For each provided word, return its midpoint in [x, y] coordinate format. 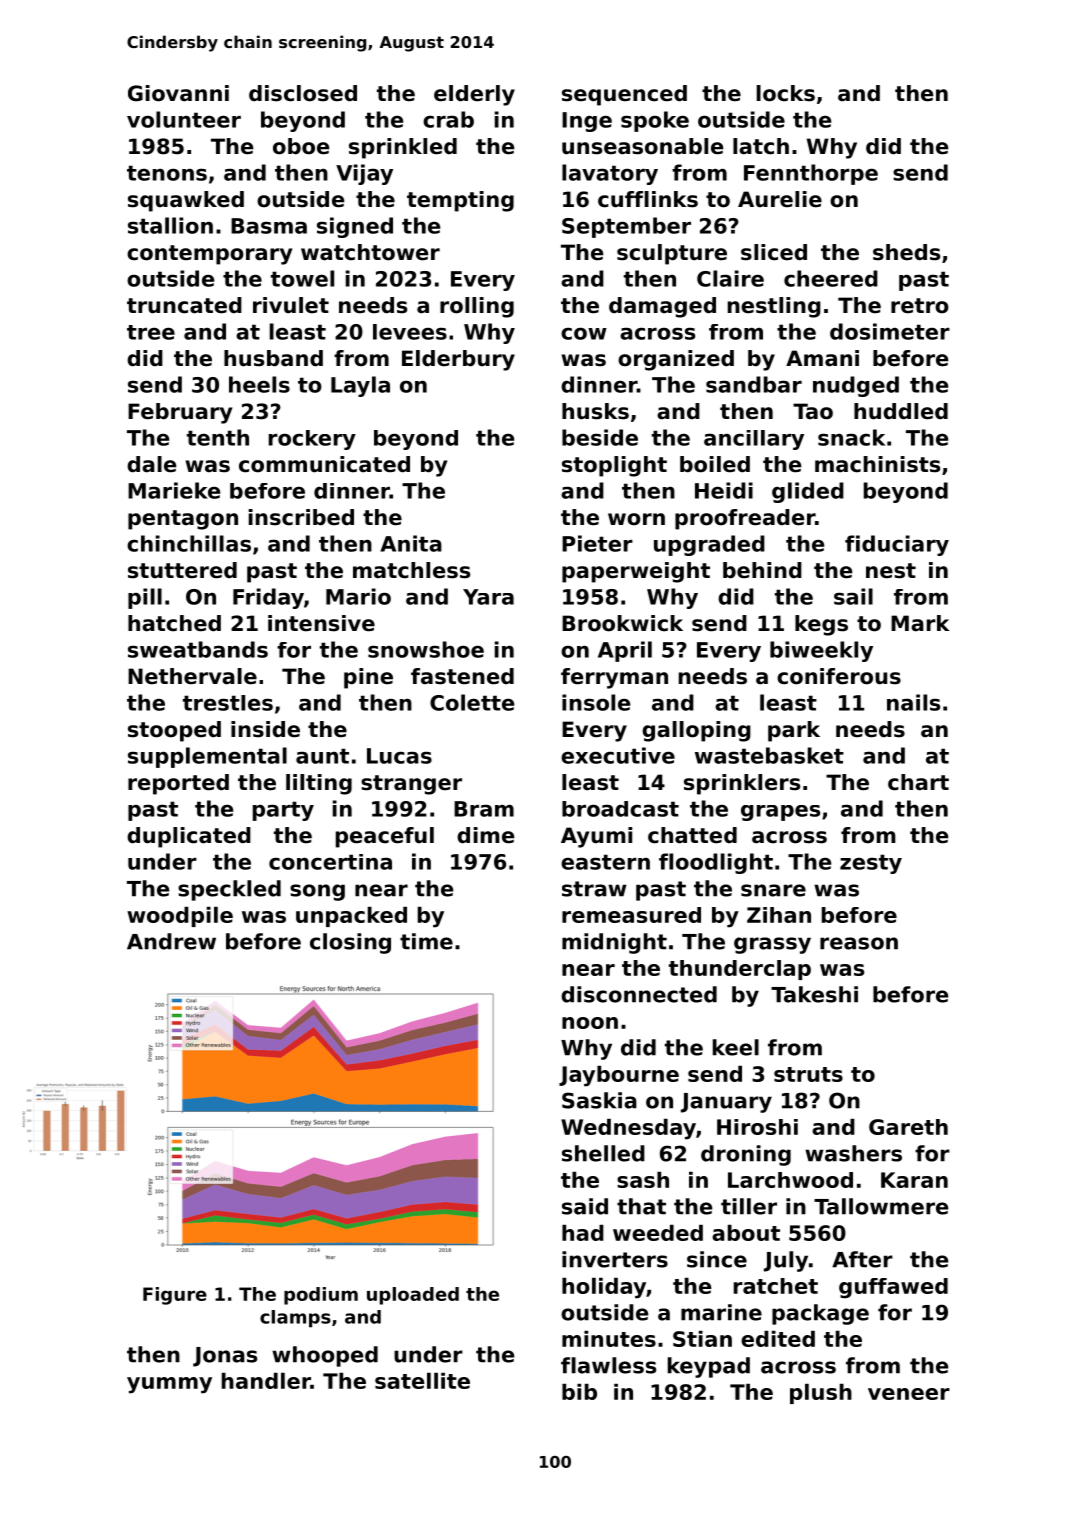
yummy [169, 1385]
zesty [871, 864]
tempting [460, 201]
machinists [877, 464]
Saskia [599, 1100]
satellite [422, 1381]
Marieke [174, 490]
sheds [906, 252]
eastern [605, 862]
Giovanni [178, 93]
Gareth [908, 1127]
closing [350, 943]
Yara [488, 597]
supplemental [207, 757]
